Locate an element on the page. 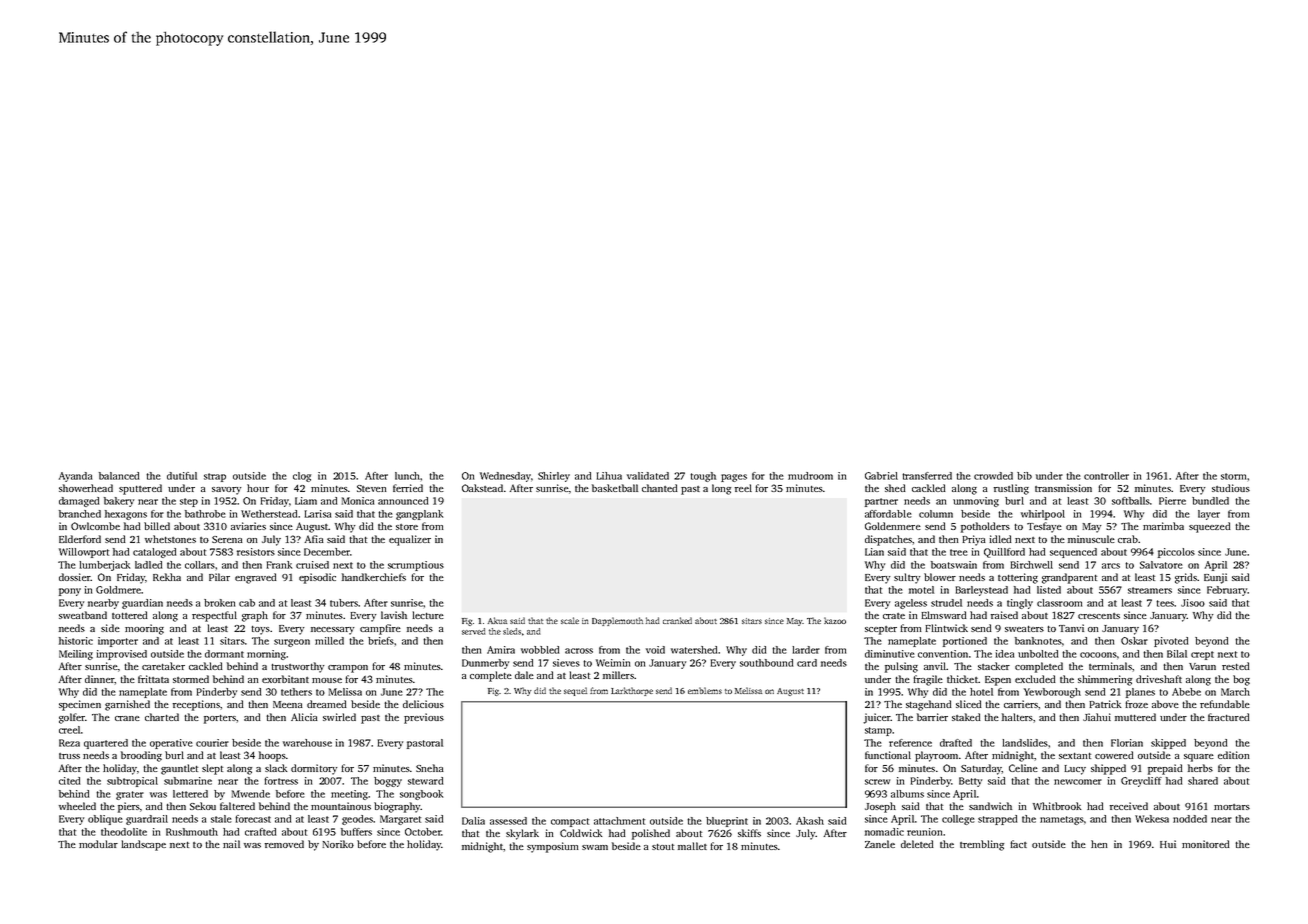 This document has width=1308, height=924. Noriko is located at coordinates (338, 844).
